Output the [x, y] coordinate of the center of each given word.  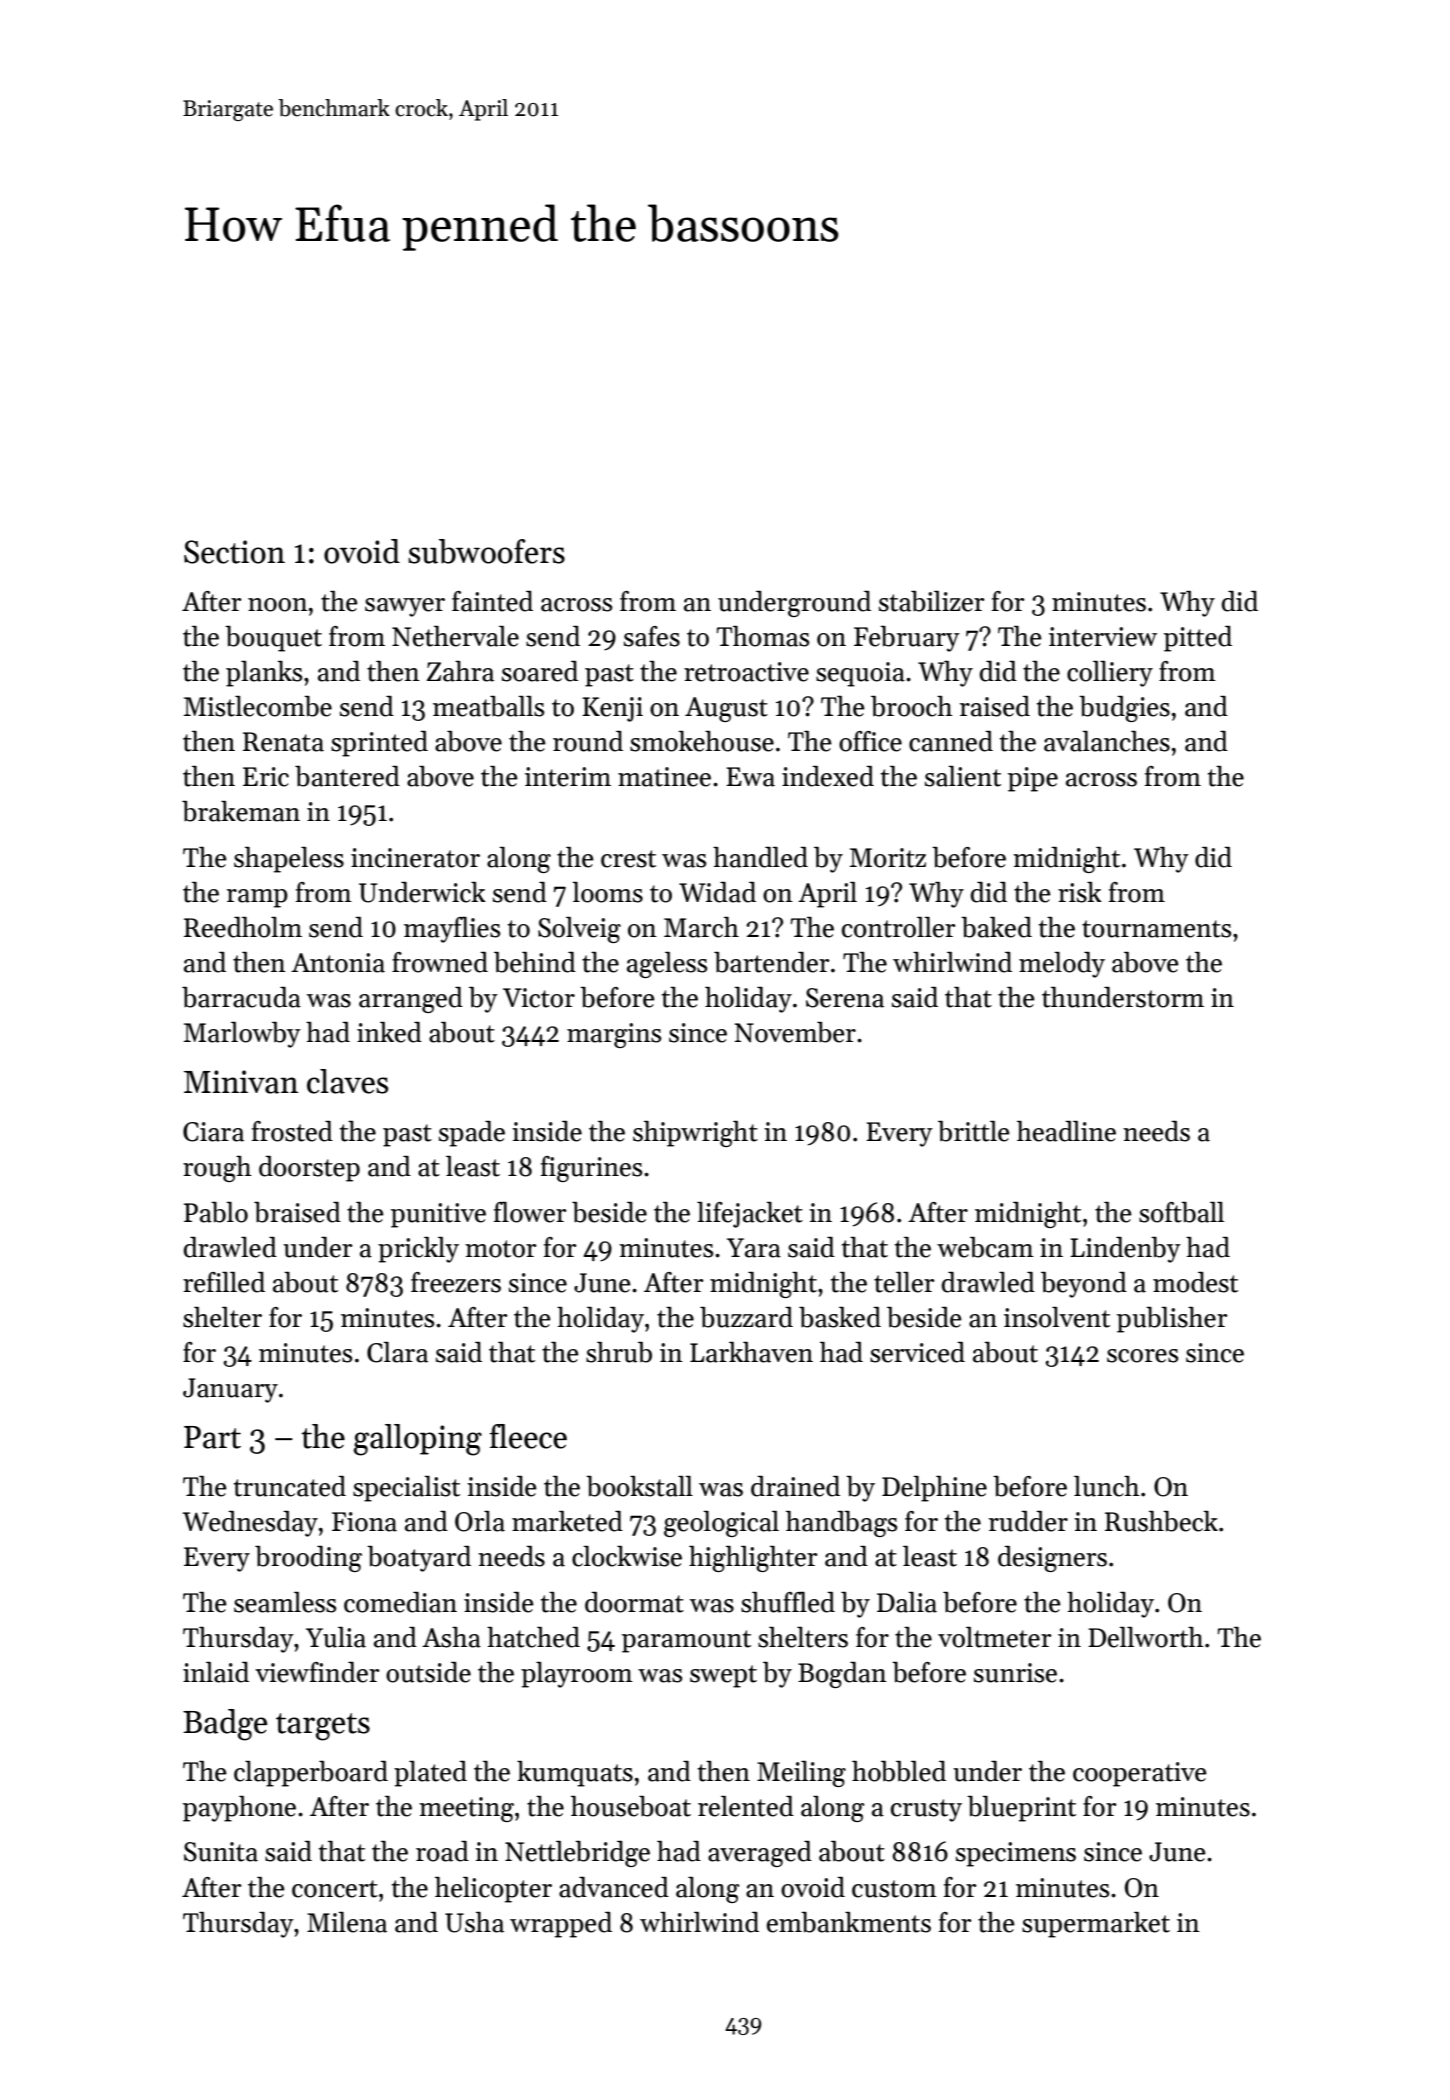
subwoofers [486, 551]
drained [795, 1486]
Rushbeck [1161, 1521]
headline [1066, 1131]
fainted [492, 601]
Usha [474, 1922]
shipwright [695, 1134]
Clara [397, 1352]
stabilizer [931, 601]
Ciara [213, 1132]
